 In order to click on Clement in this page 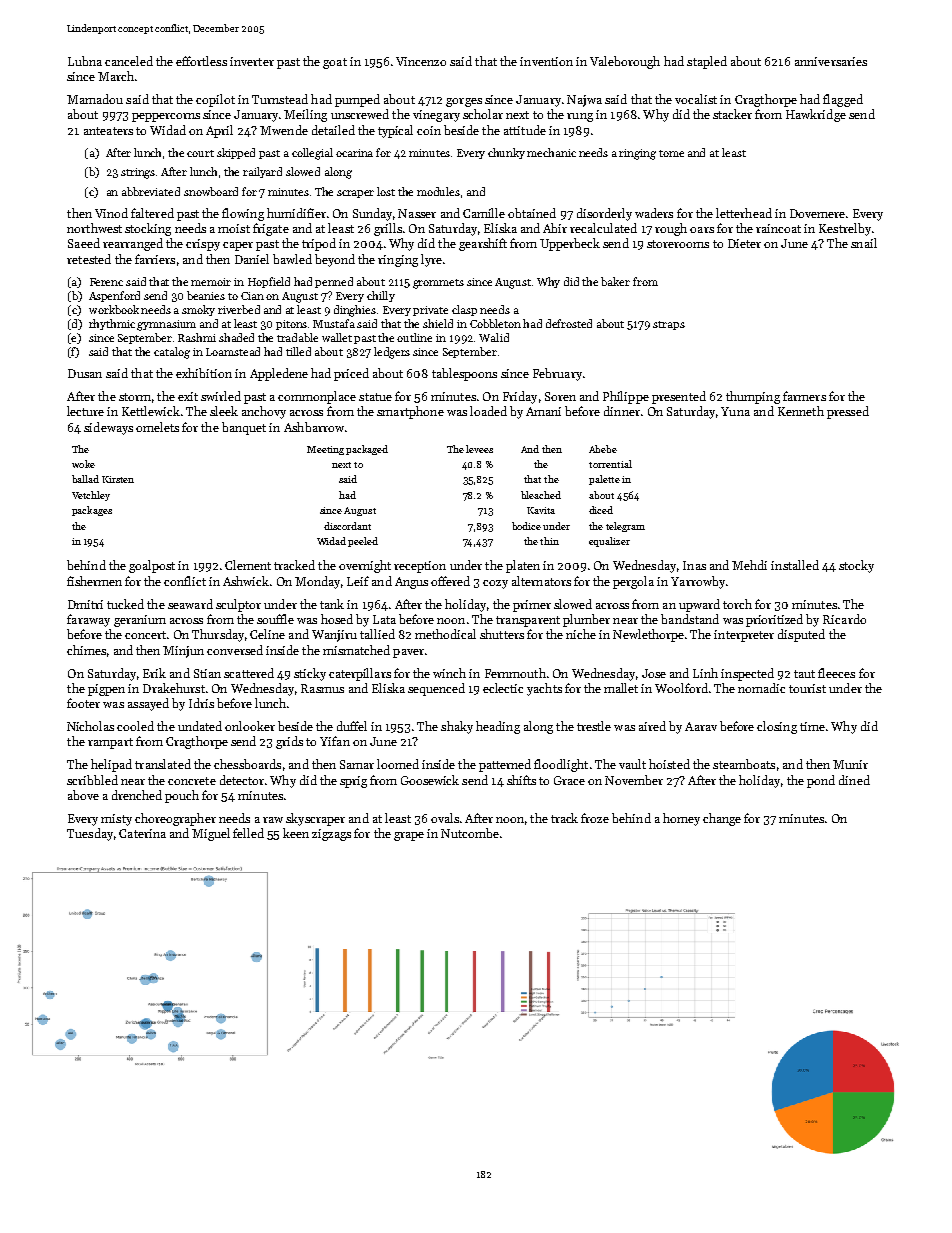, I will do `click(248, 565)`.
